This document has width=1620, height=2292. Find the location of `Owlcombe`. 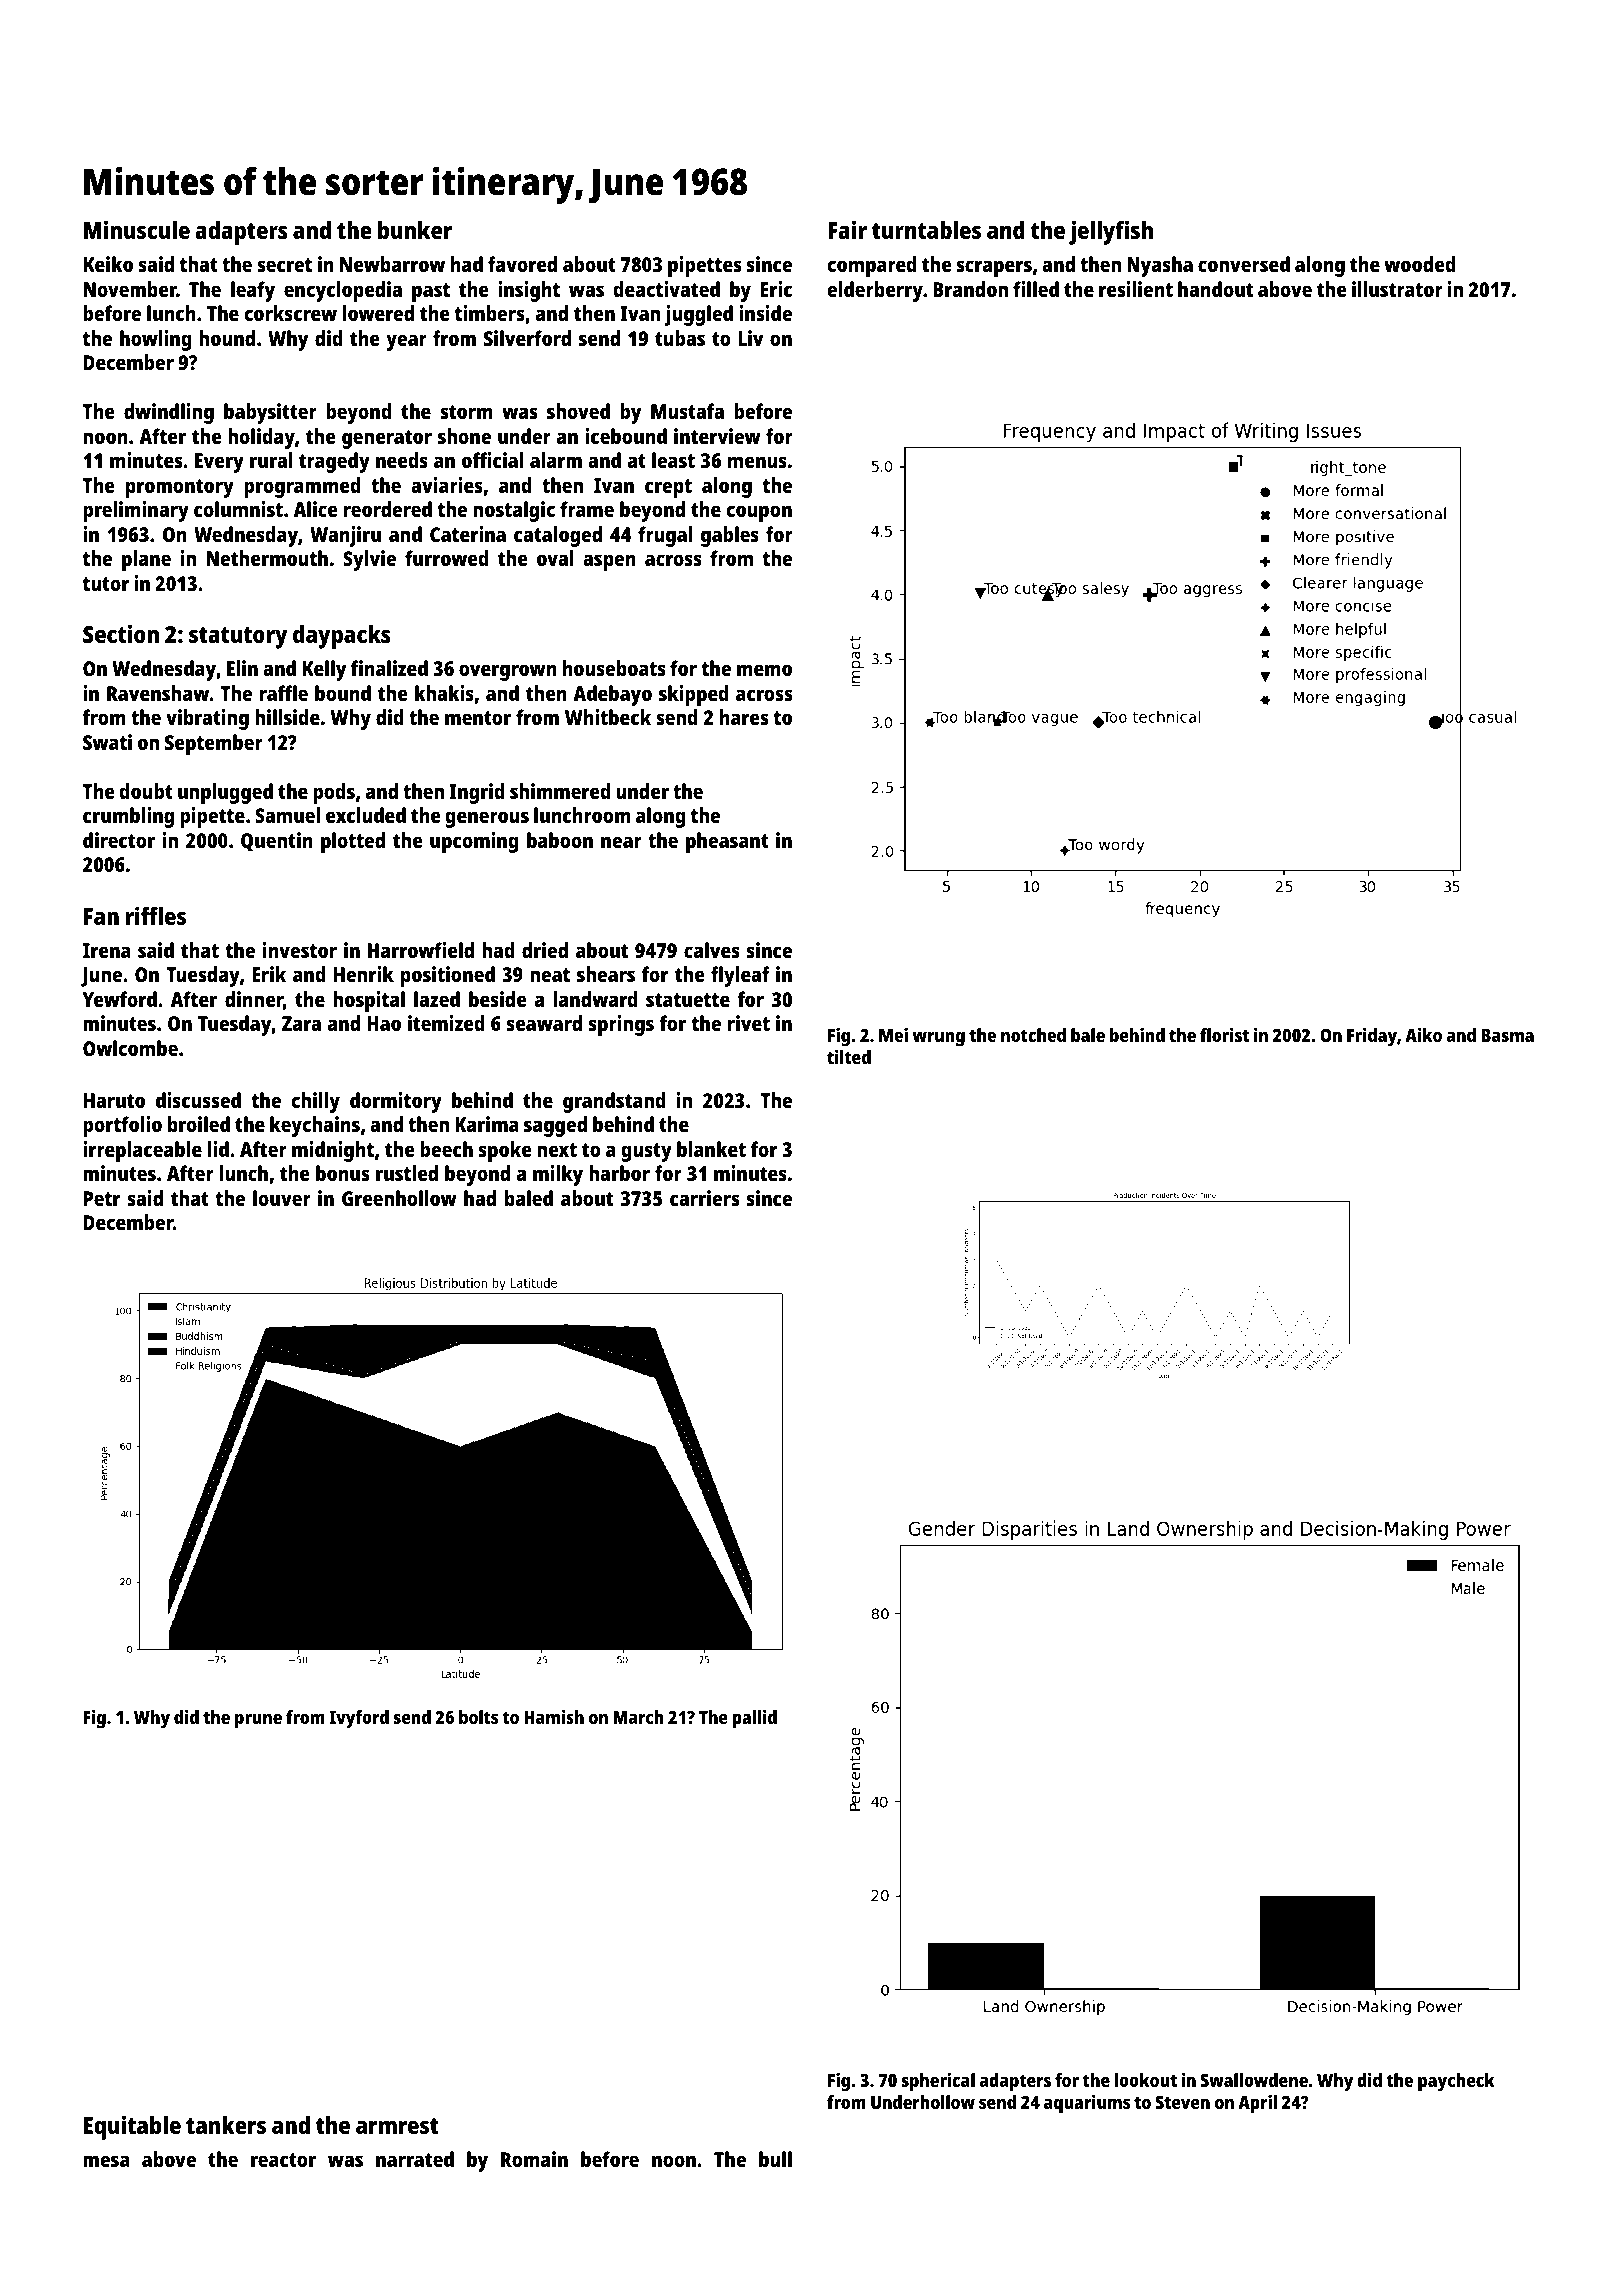

Owlcombe is located at coordinates (130, 1048).
